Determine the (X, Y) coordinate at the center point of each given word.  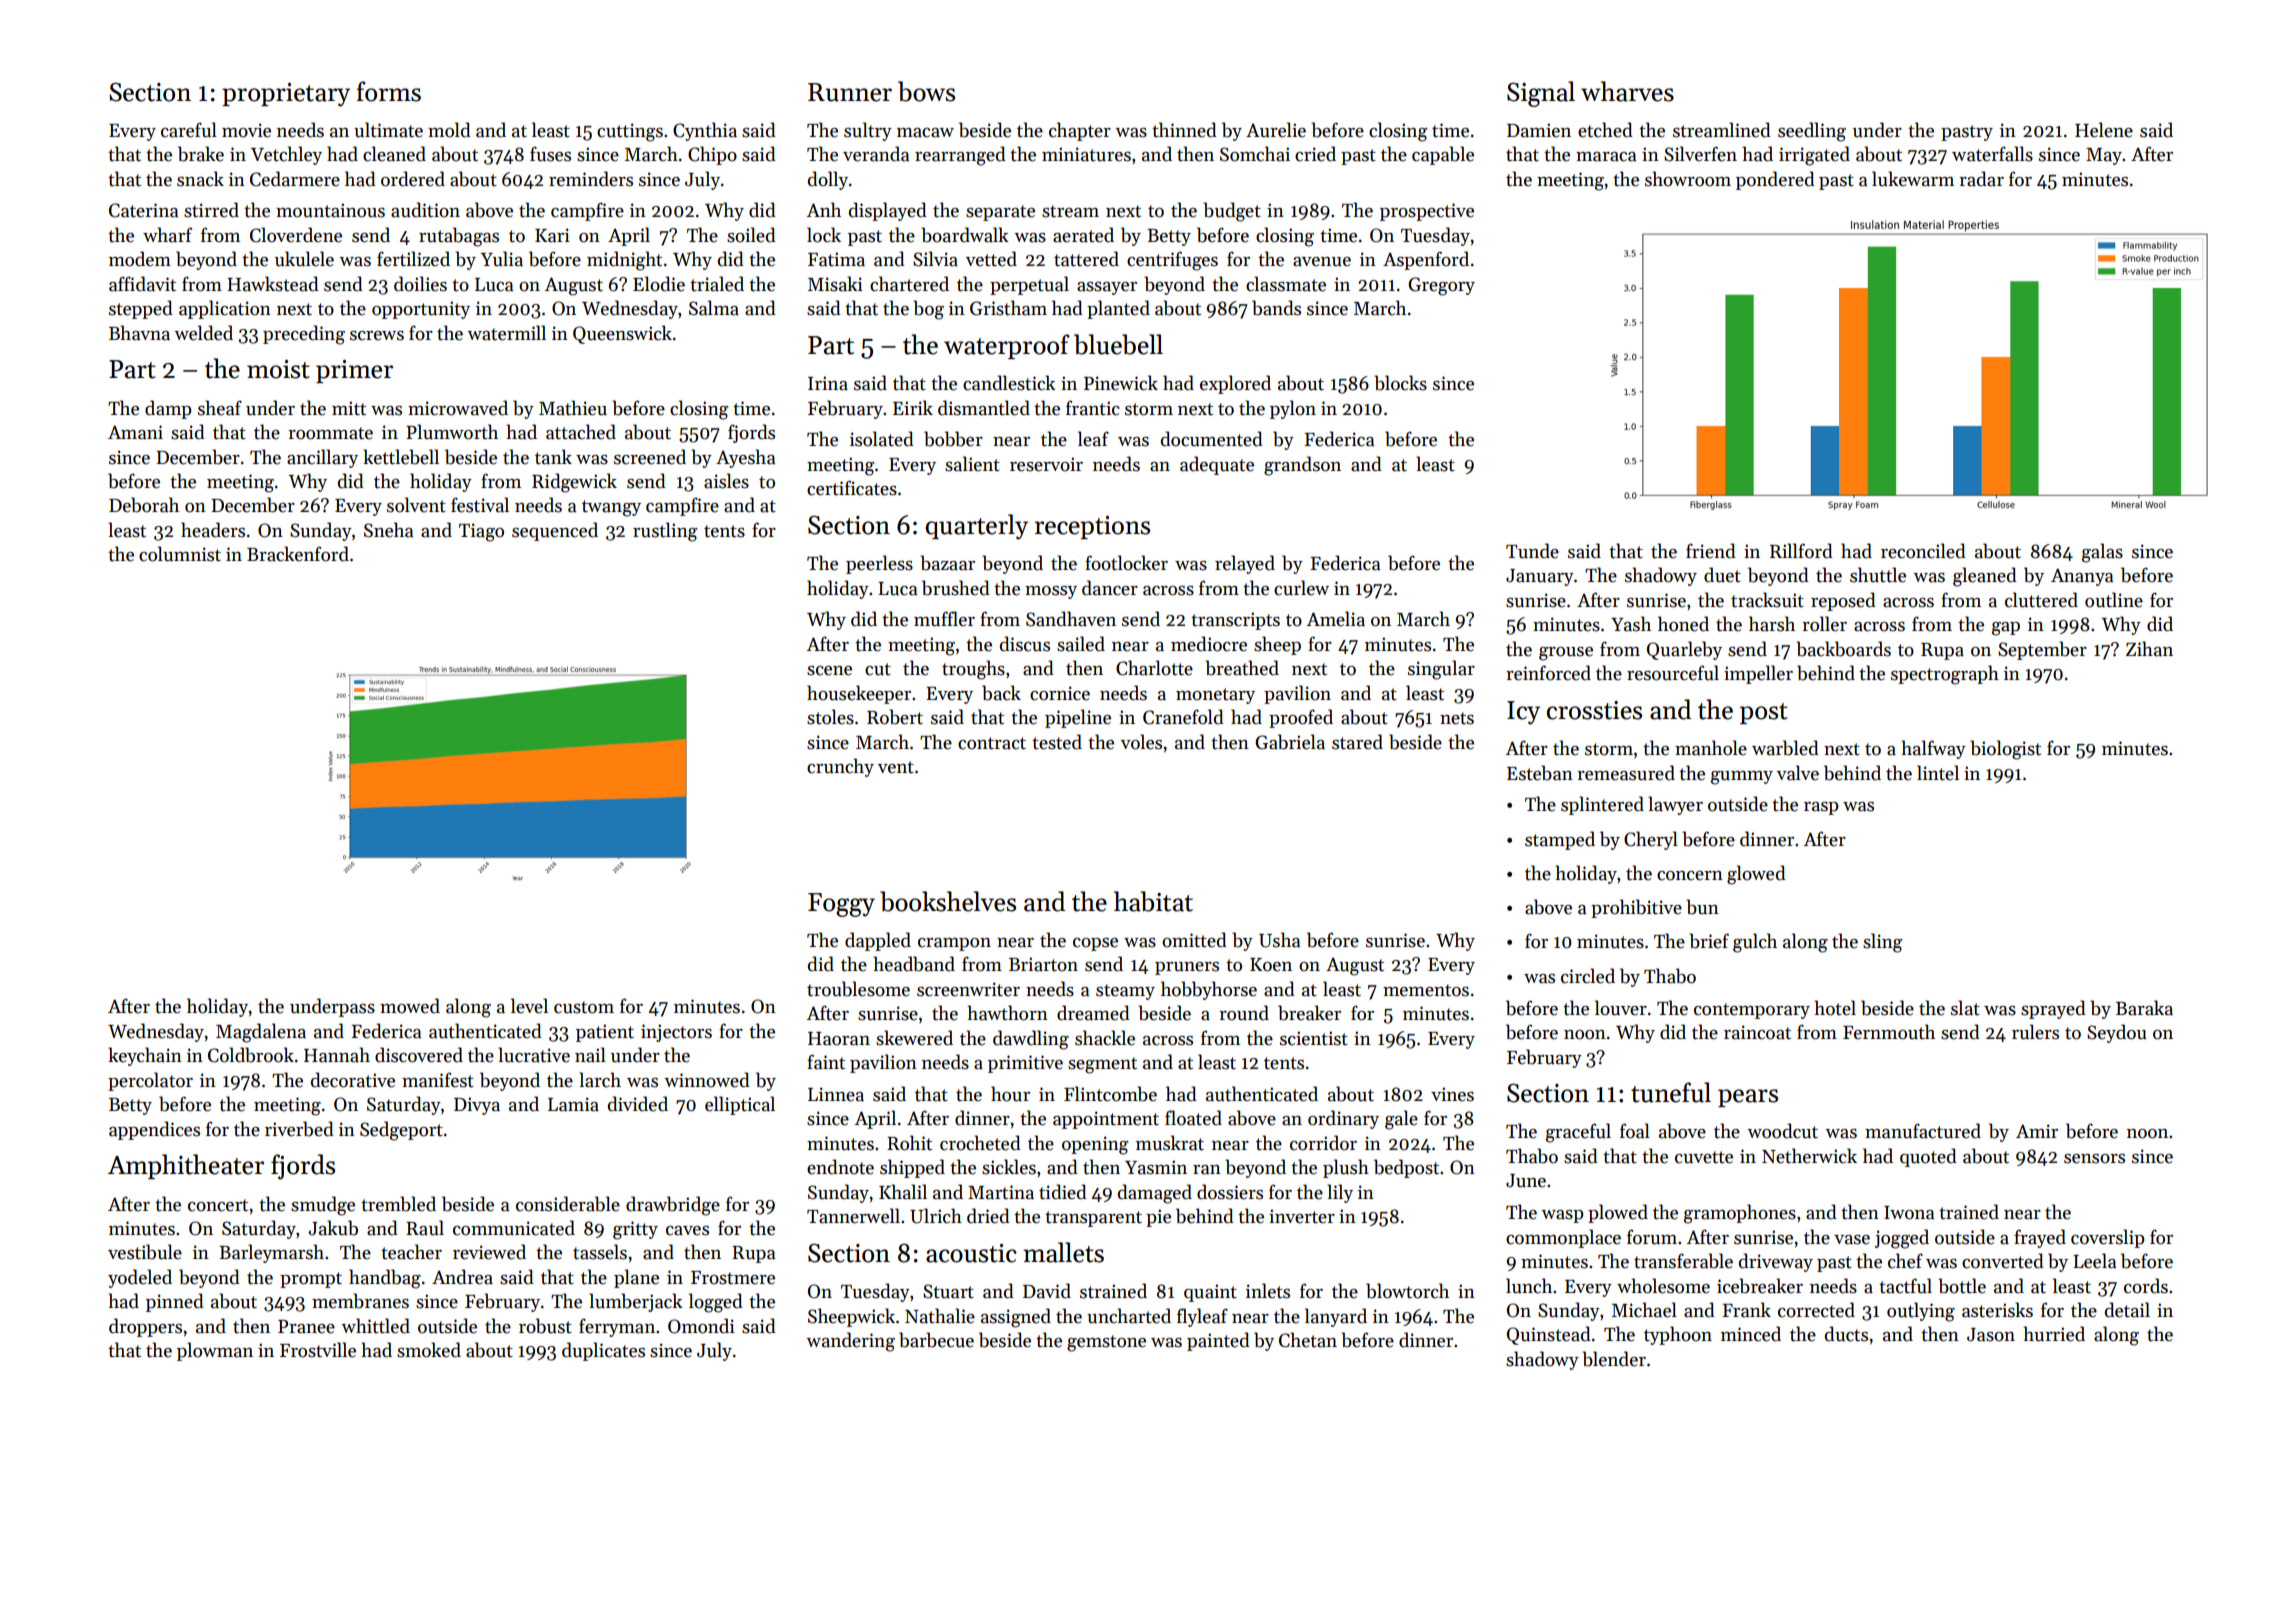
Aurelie (1276, 130)
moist (278, 369)
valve (1798, 773)
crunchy (840, 767)
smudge (323, 1206)
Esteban (1540, 773)
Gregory (1441, 286)
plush (1346, 1168)
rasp (1821, 808)
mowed (410, 1006)
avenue (1322, 262)
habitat (1153, 901)
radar (1981, 179)
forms (388, 91)
